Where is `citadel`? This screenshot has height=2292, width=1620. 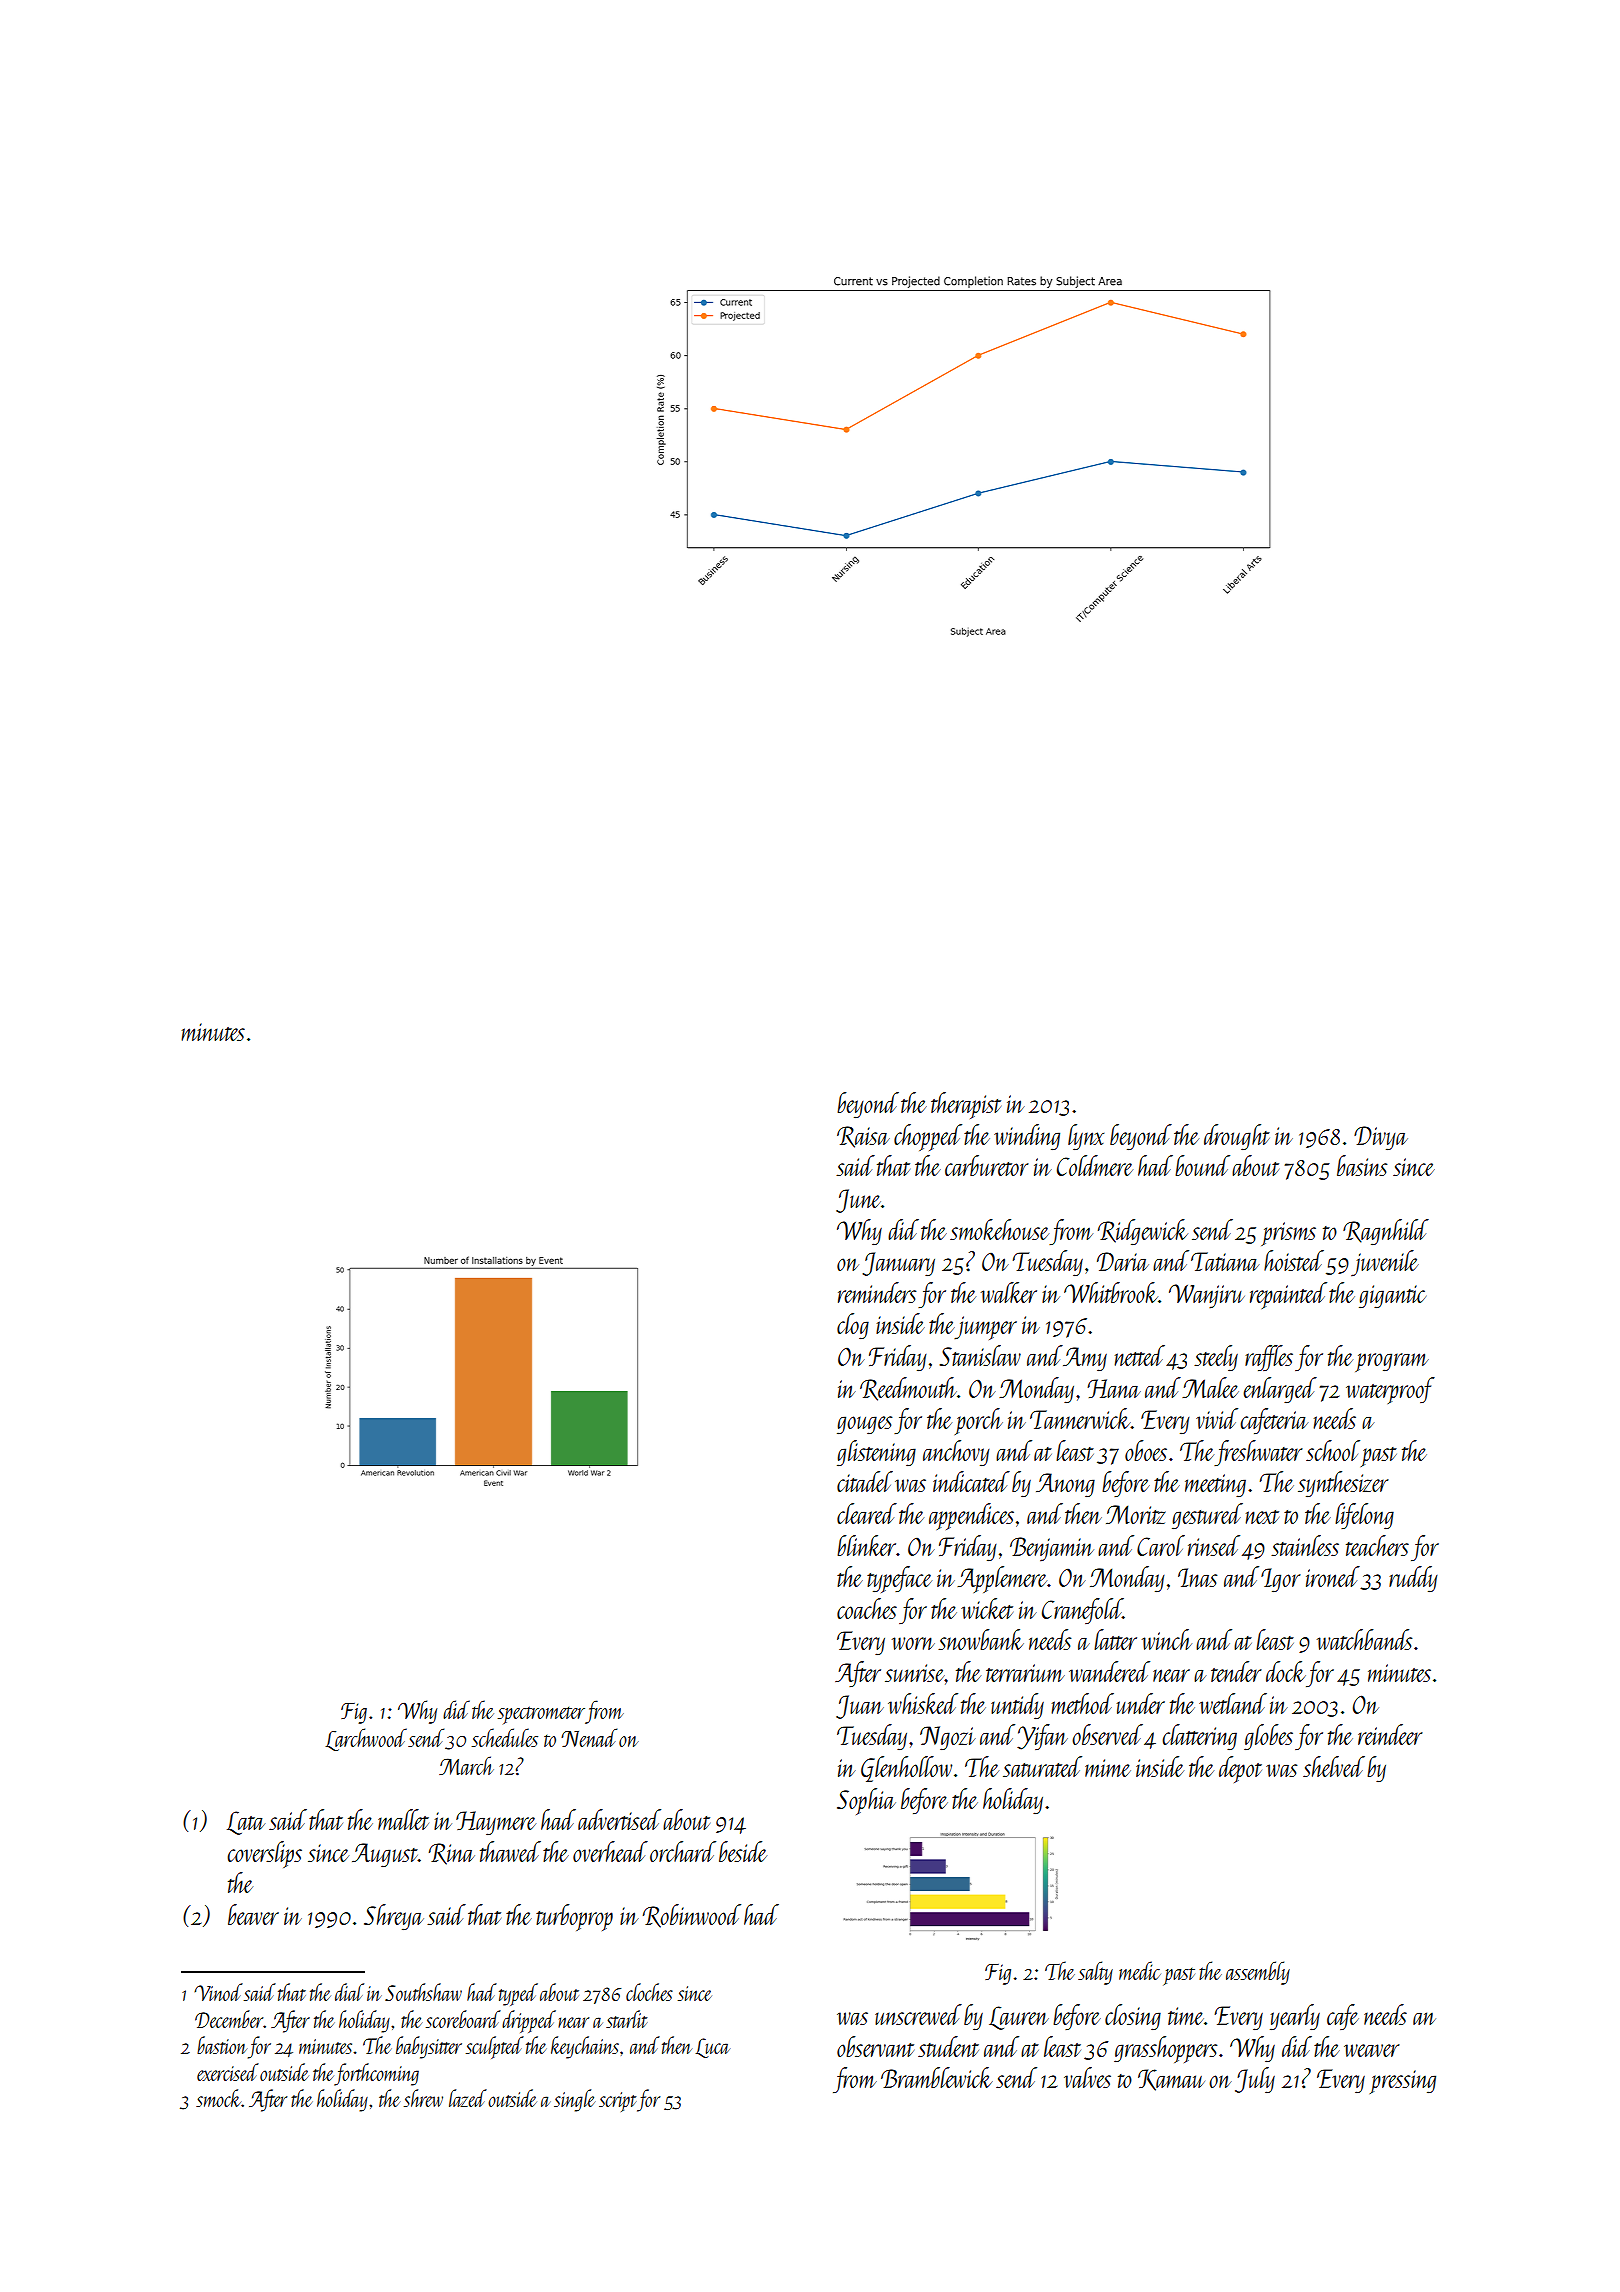 citadel is located at coordinates (865, 1481).
